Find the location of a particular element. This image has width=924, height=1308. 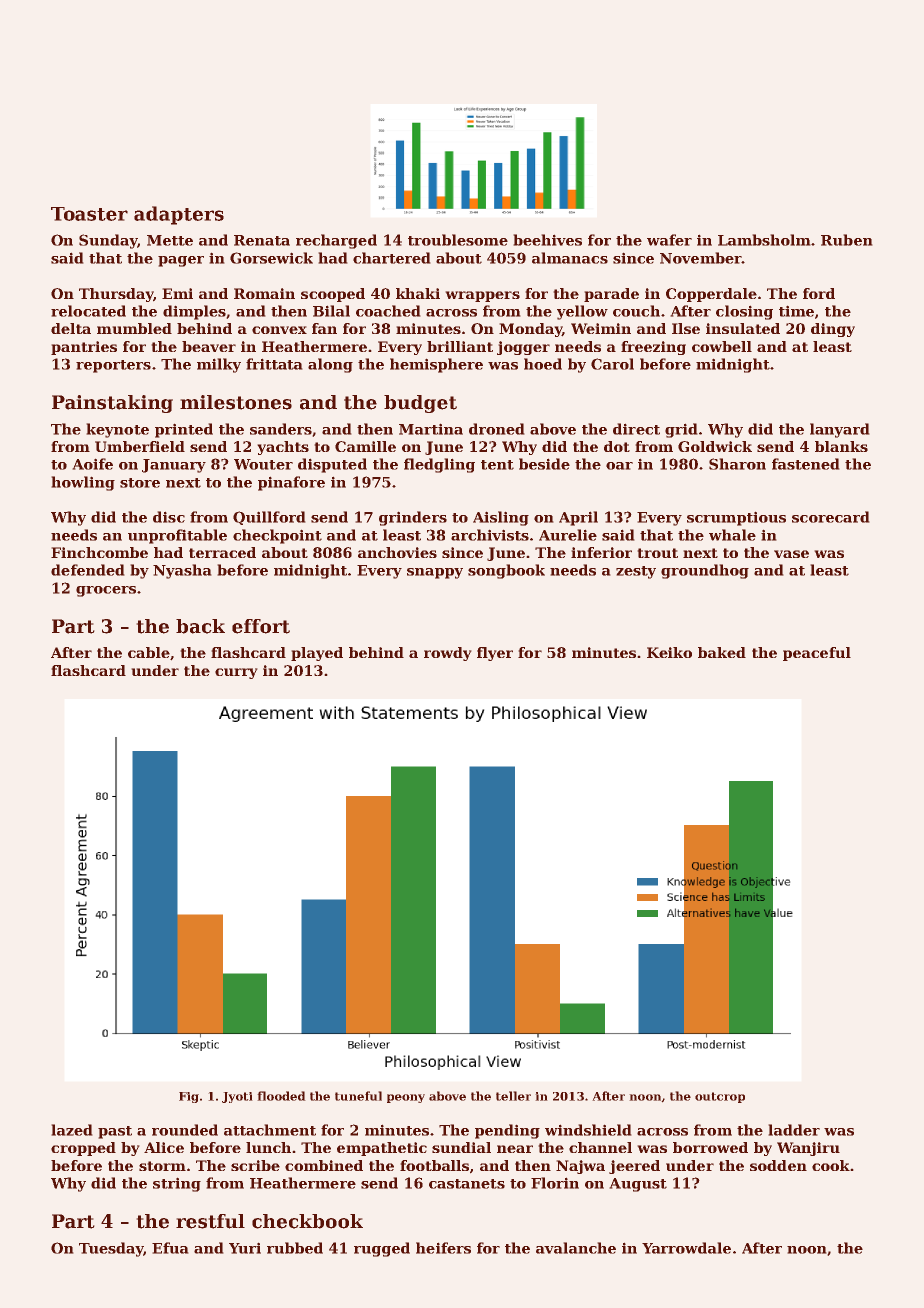

Toaster is located at coordinates (89, 214).
